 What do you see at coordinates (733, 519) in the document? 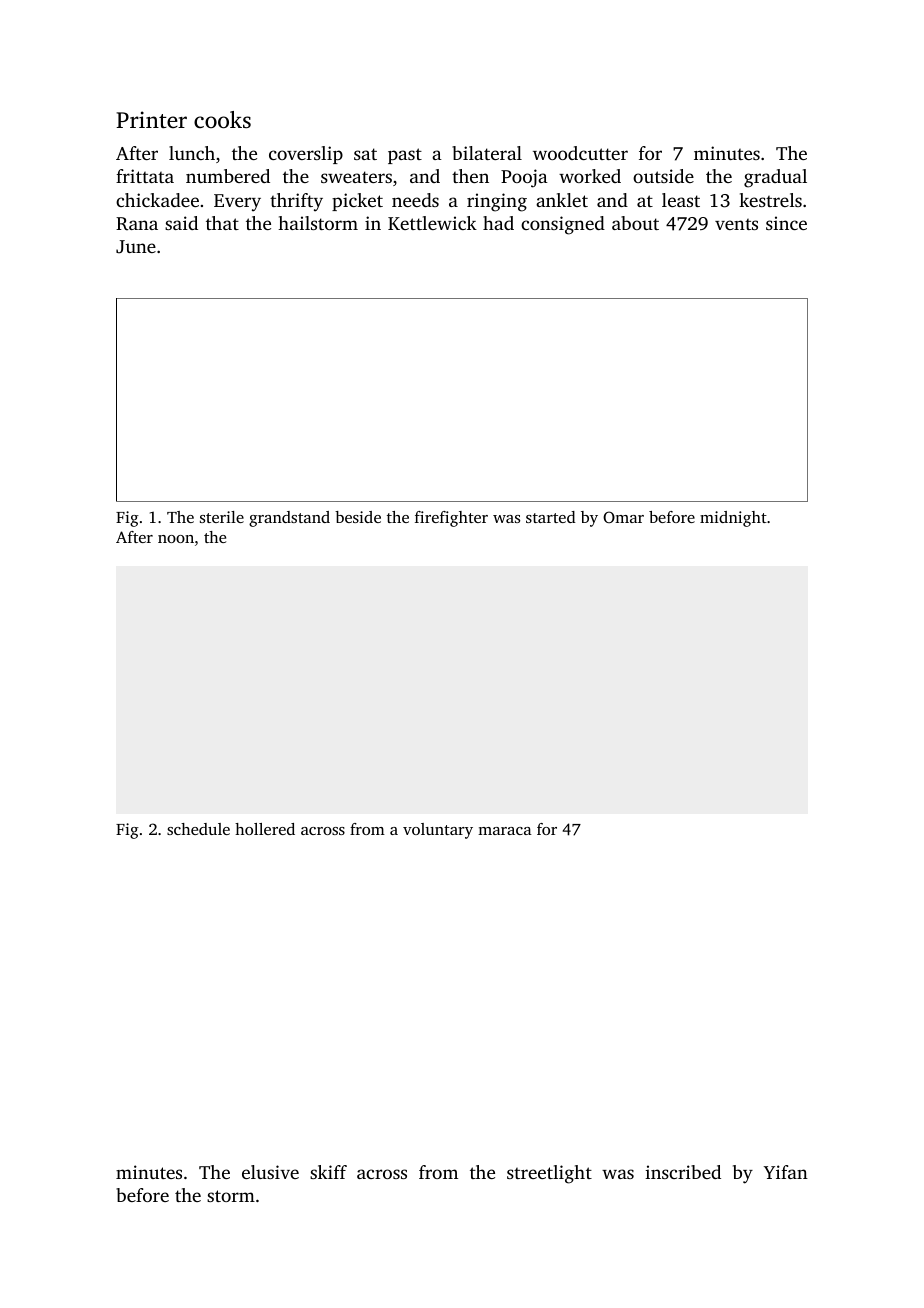
I see `midnight` at bounding box center [733, 519].
